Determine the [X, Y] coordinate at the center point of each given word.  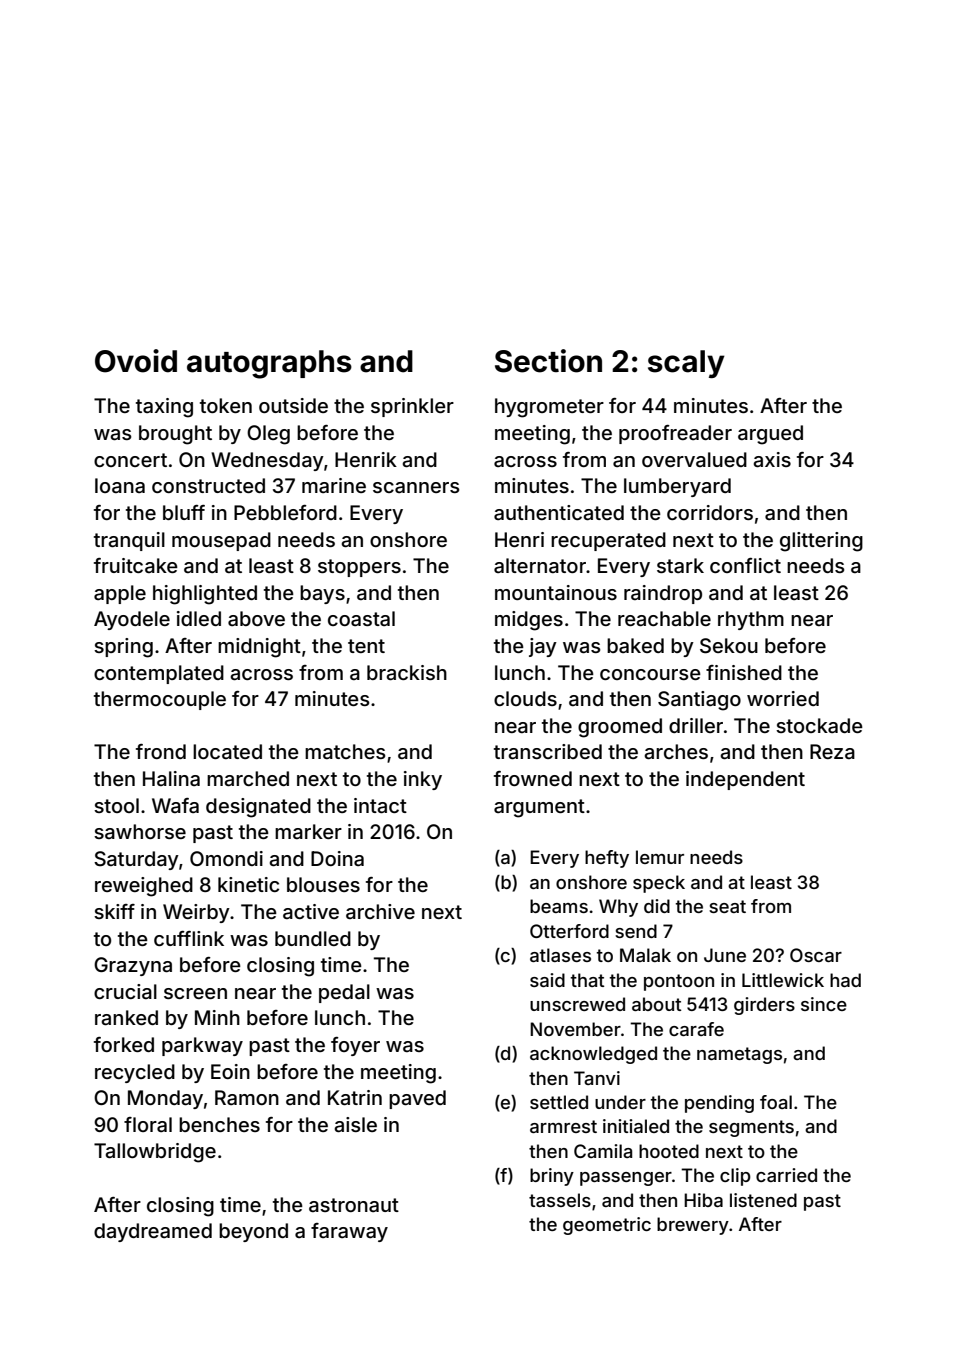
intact [380, 805]
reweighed [144, 887]
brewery [693, 1226]
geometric [607, 1226]
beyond [253, 1232]
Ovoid [136, 361]
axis [772, 459]
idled [199, 618]
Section [548, 361]
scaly [686, 364]
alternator [540, 565]
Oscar [816, 955]
